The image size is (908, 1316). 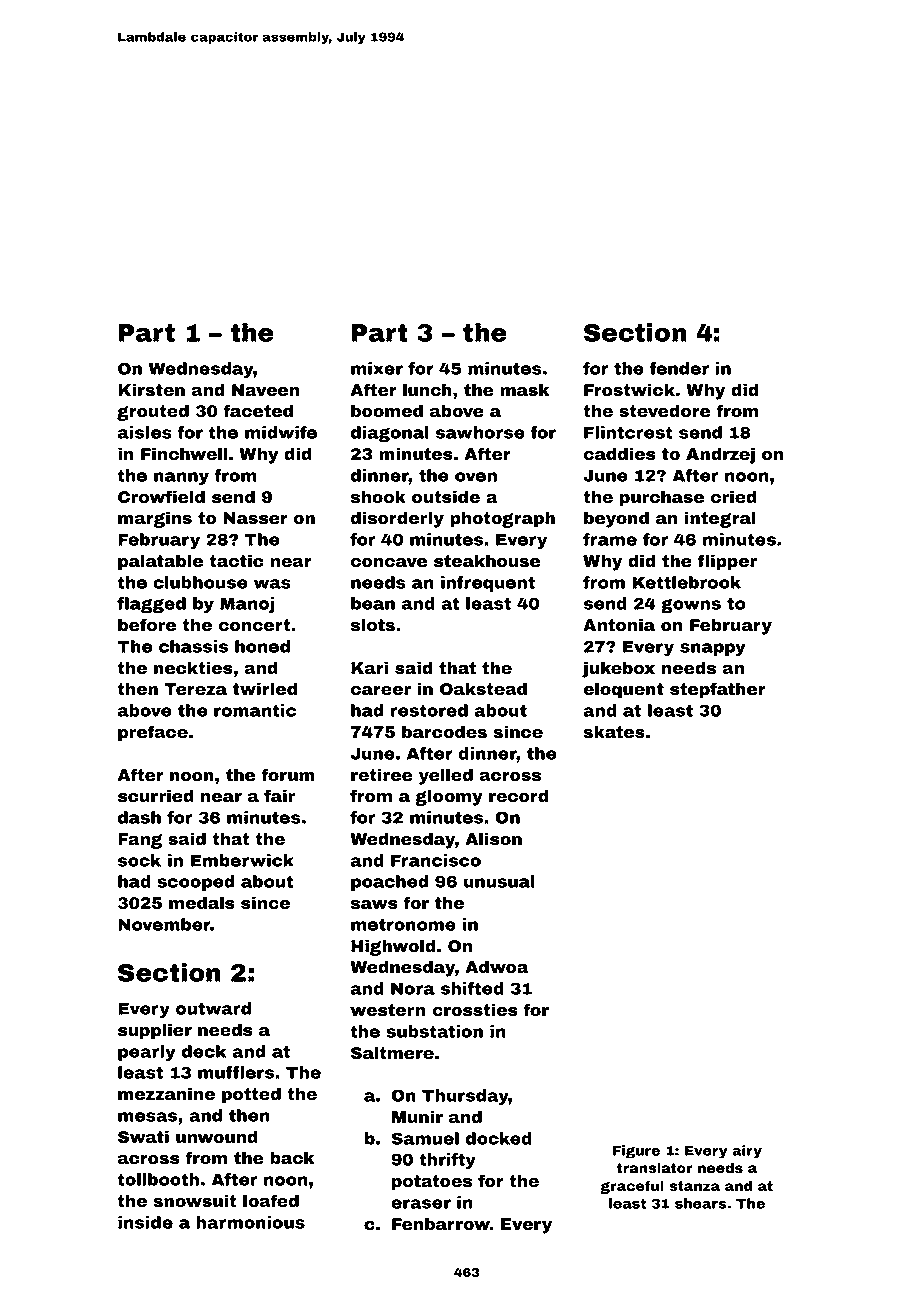 I want to click on lunch, so click(x=427, y=389).
